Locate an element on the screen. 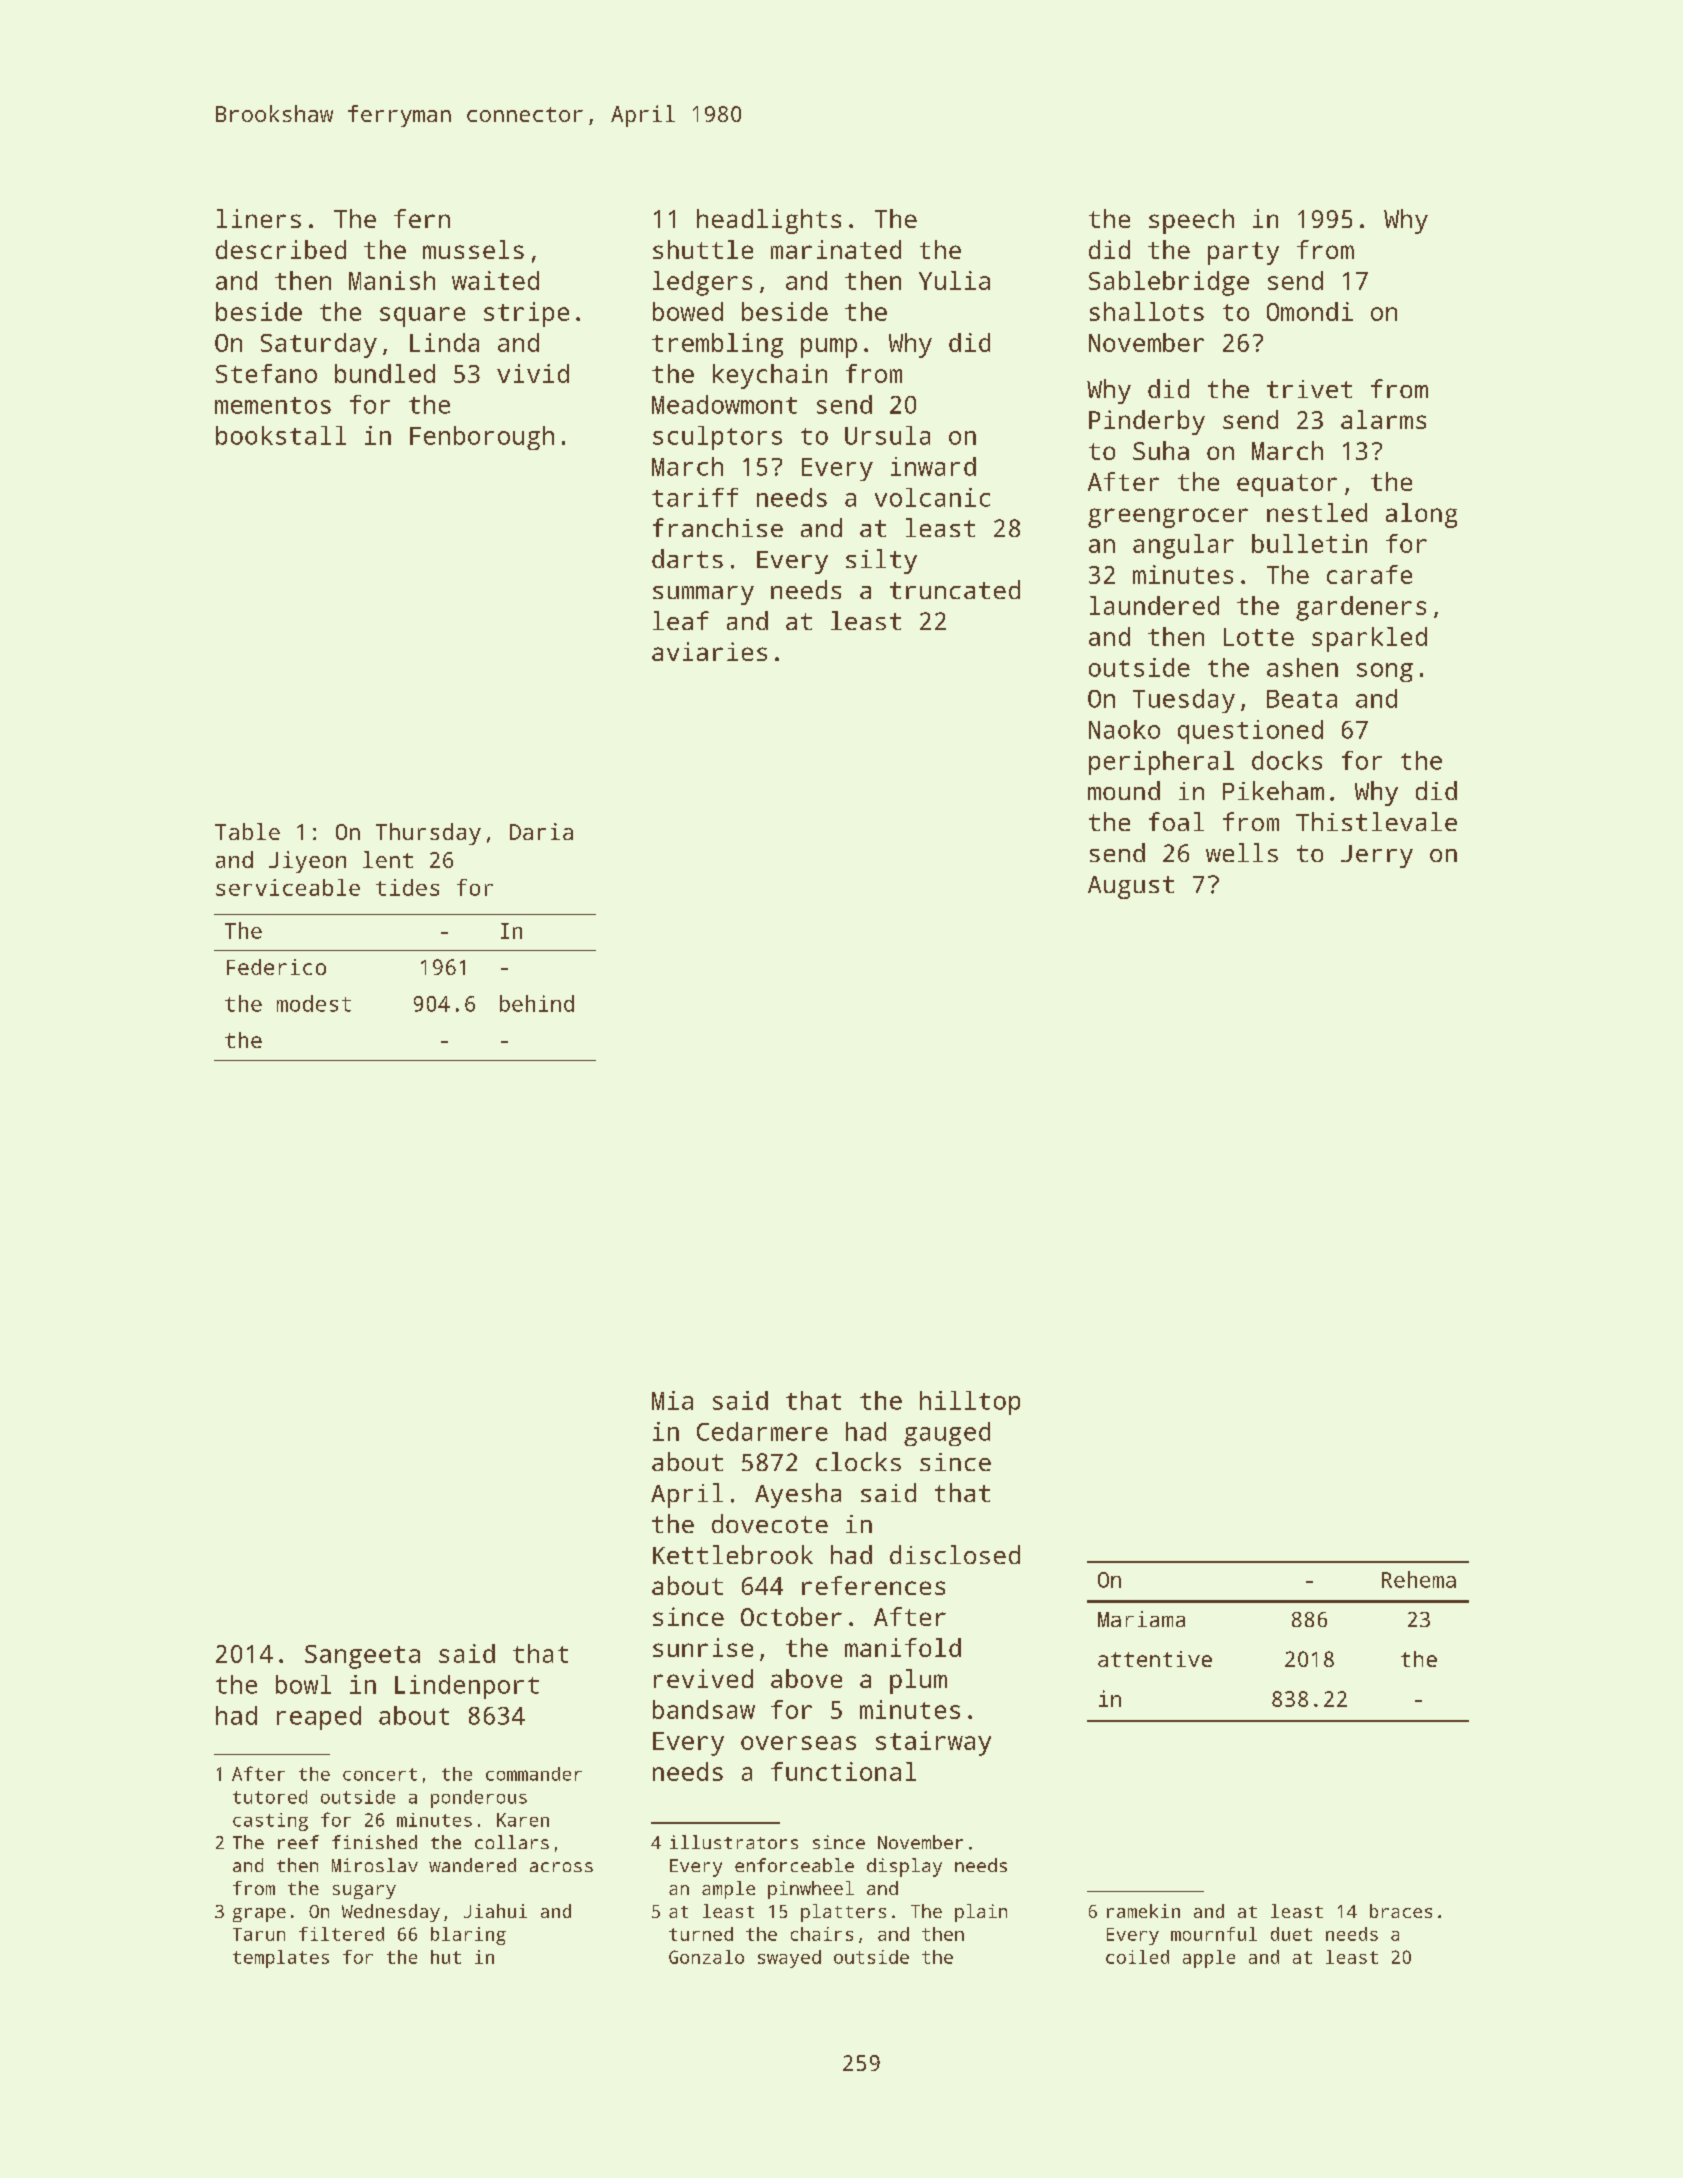 The image size is (1683, 2178). hilltop is located at coordinates (970, 1403).
